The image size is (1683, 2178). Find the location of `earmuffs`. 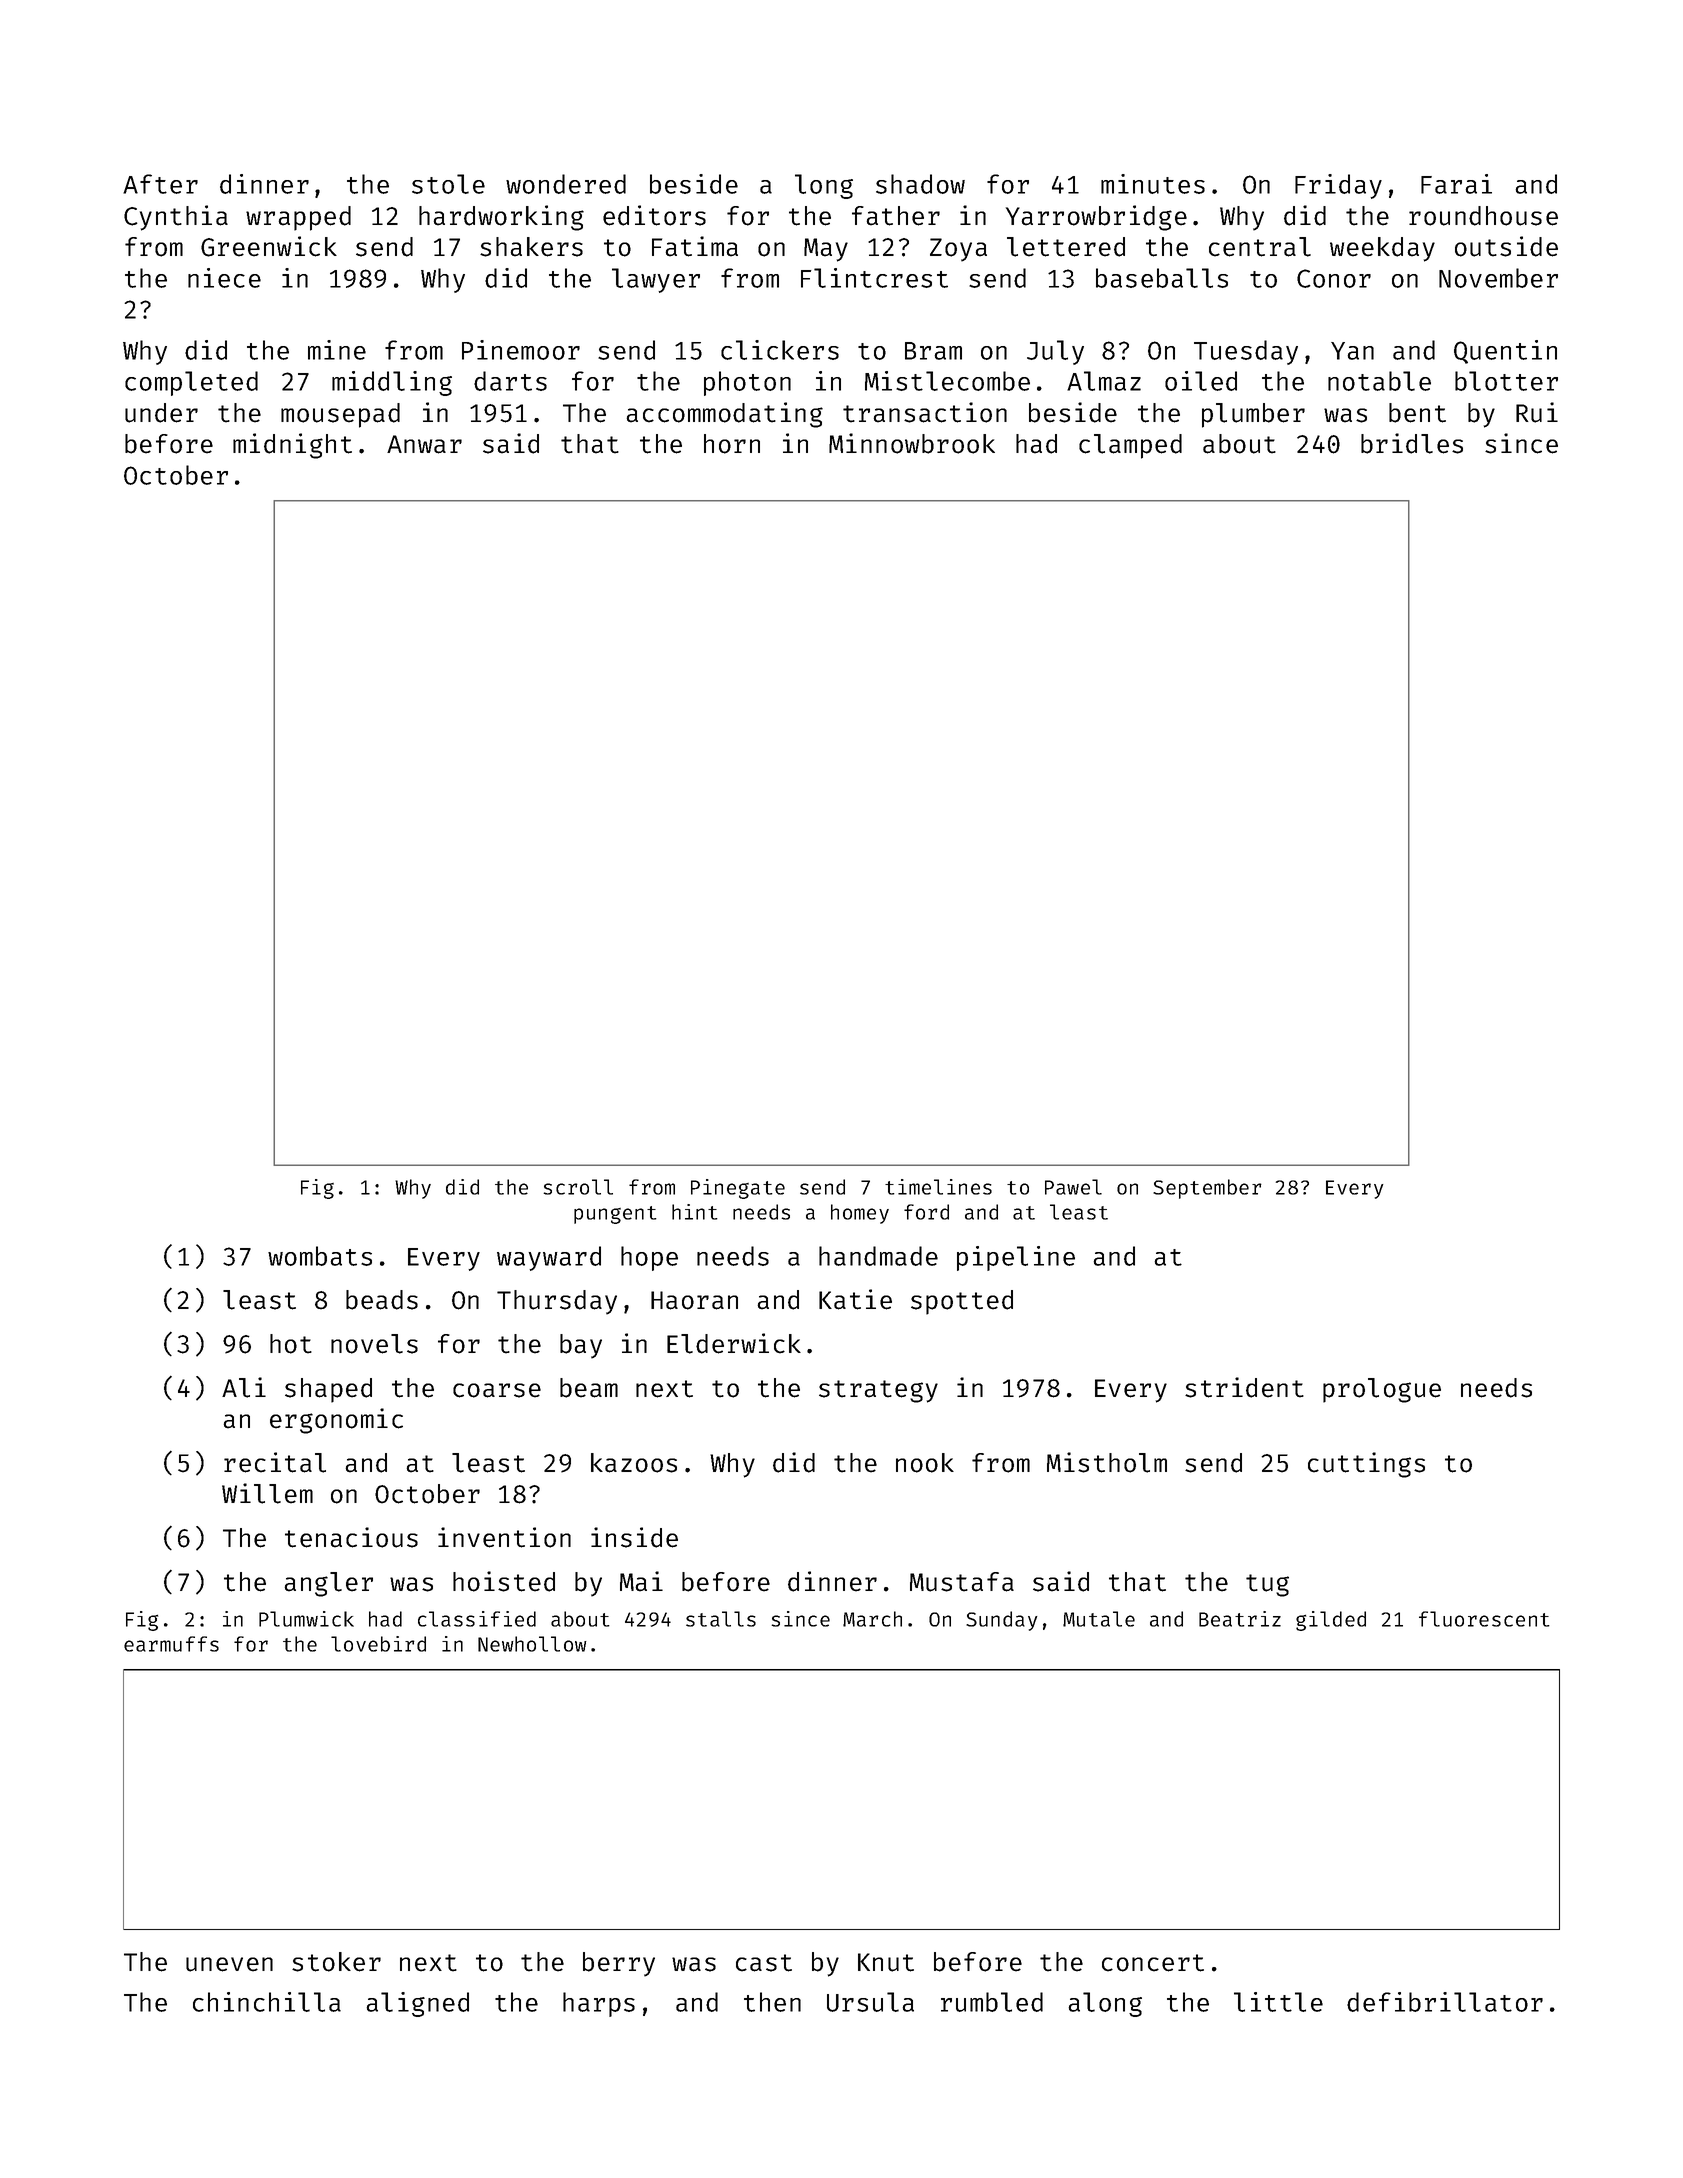

earmuffs is located at coordinates (171, 1644).
